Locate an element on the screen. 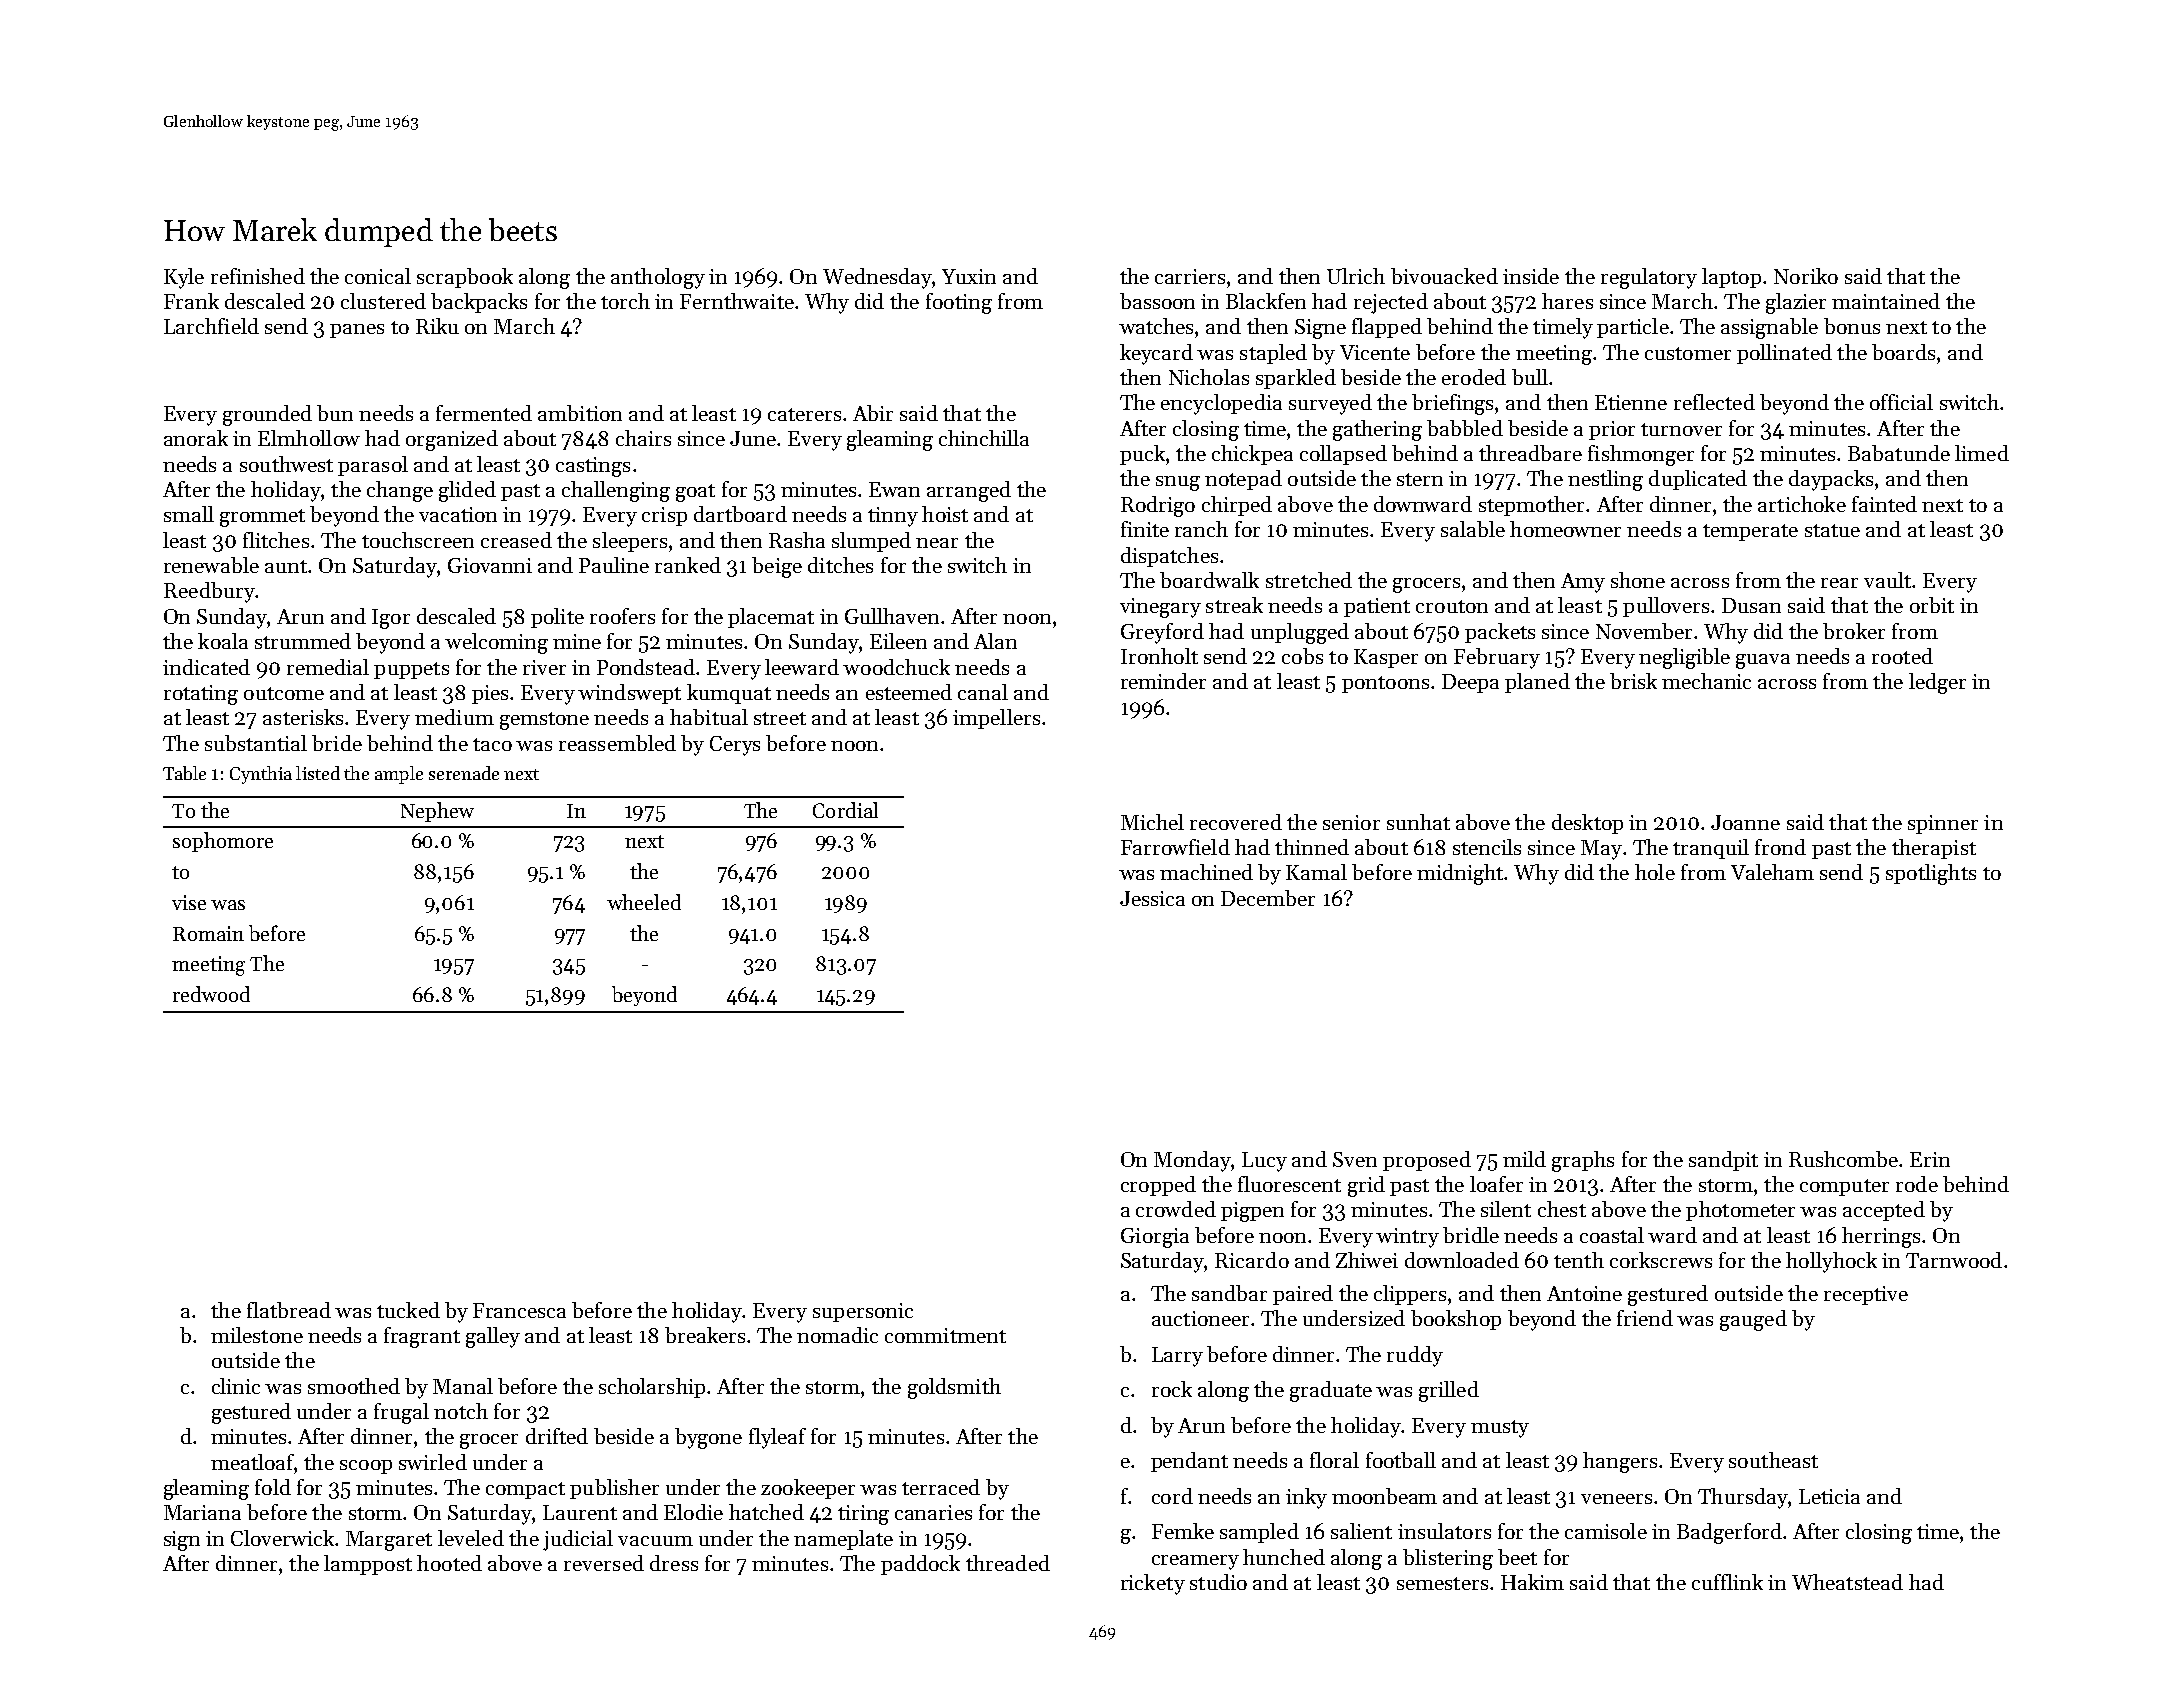  clinic is located at coordinates (236, 1386).
